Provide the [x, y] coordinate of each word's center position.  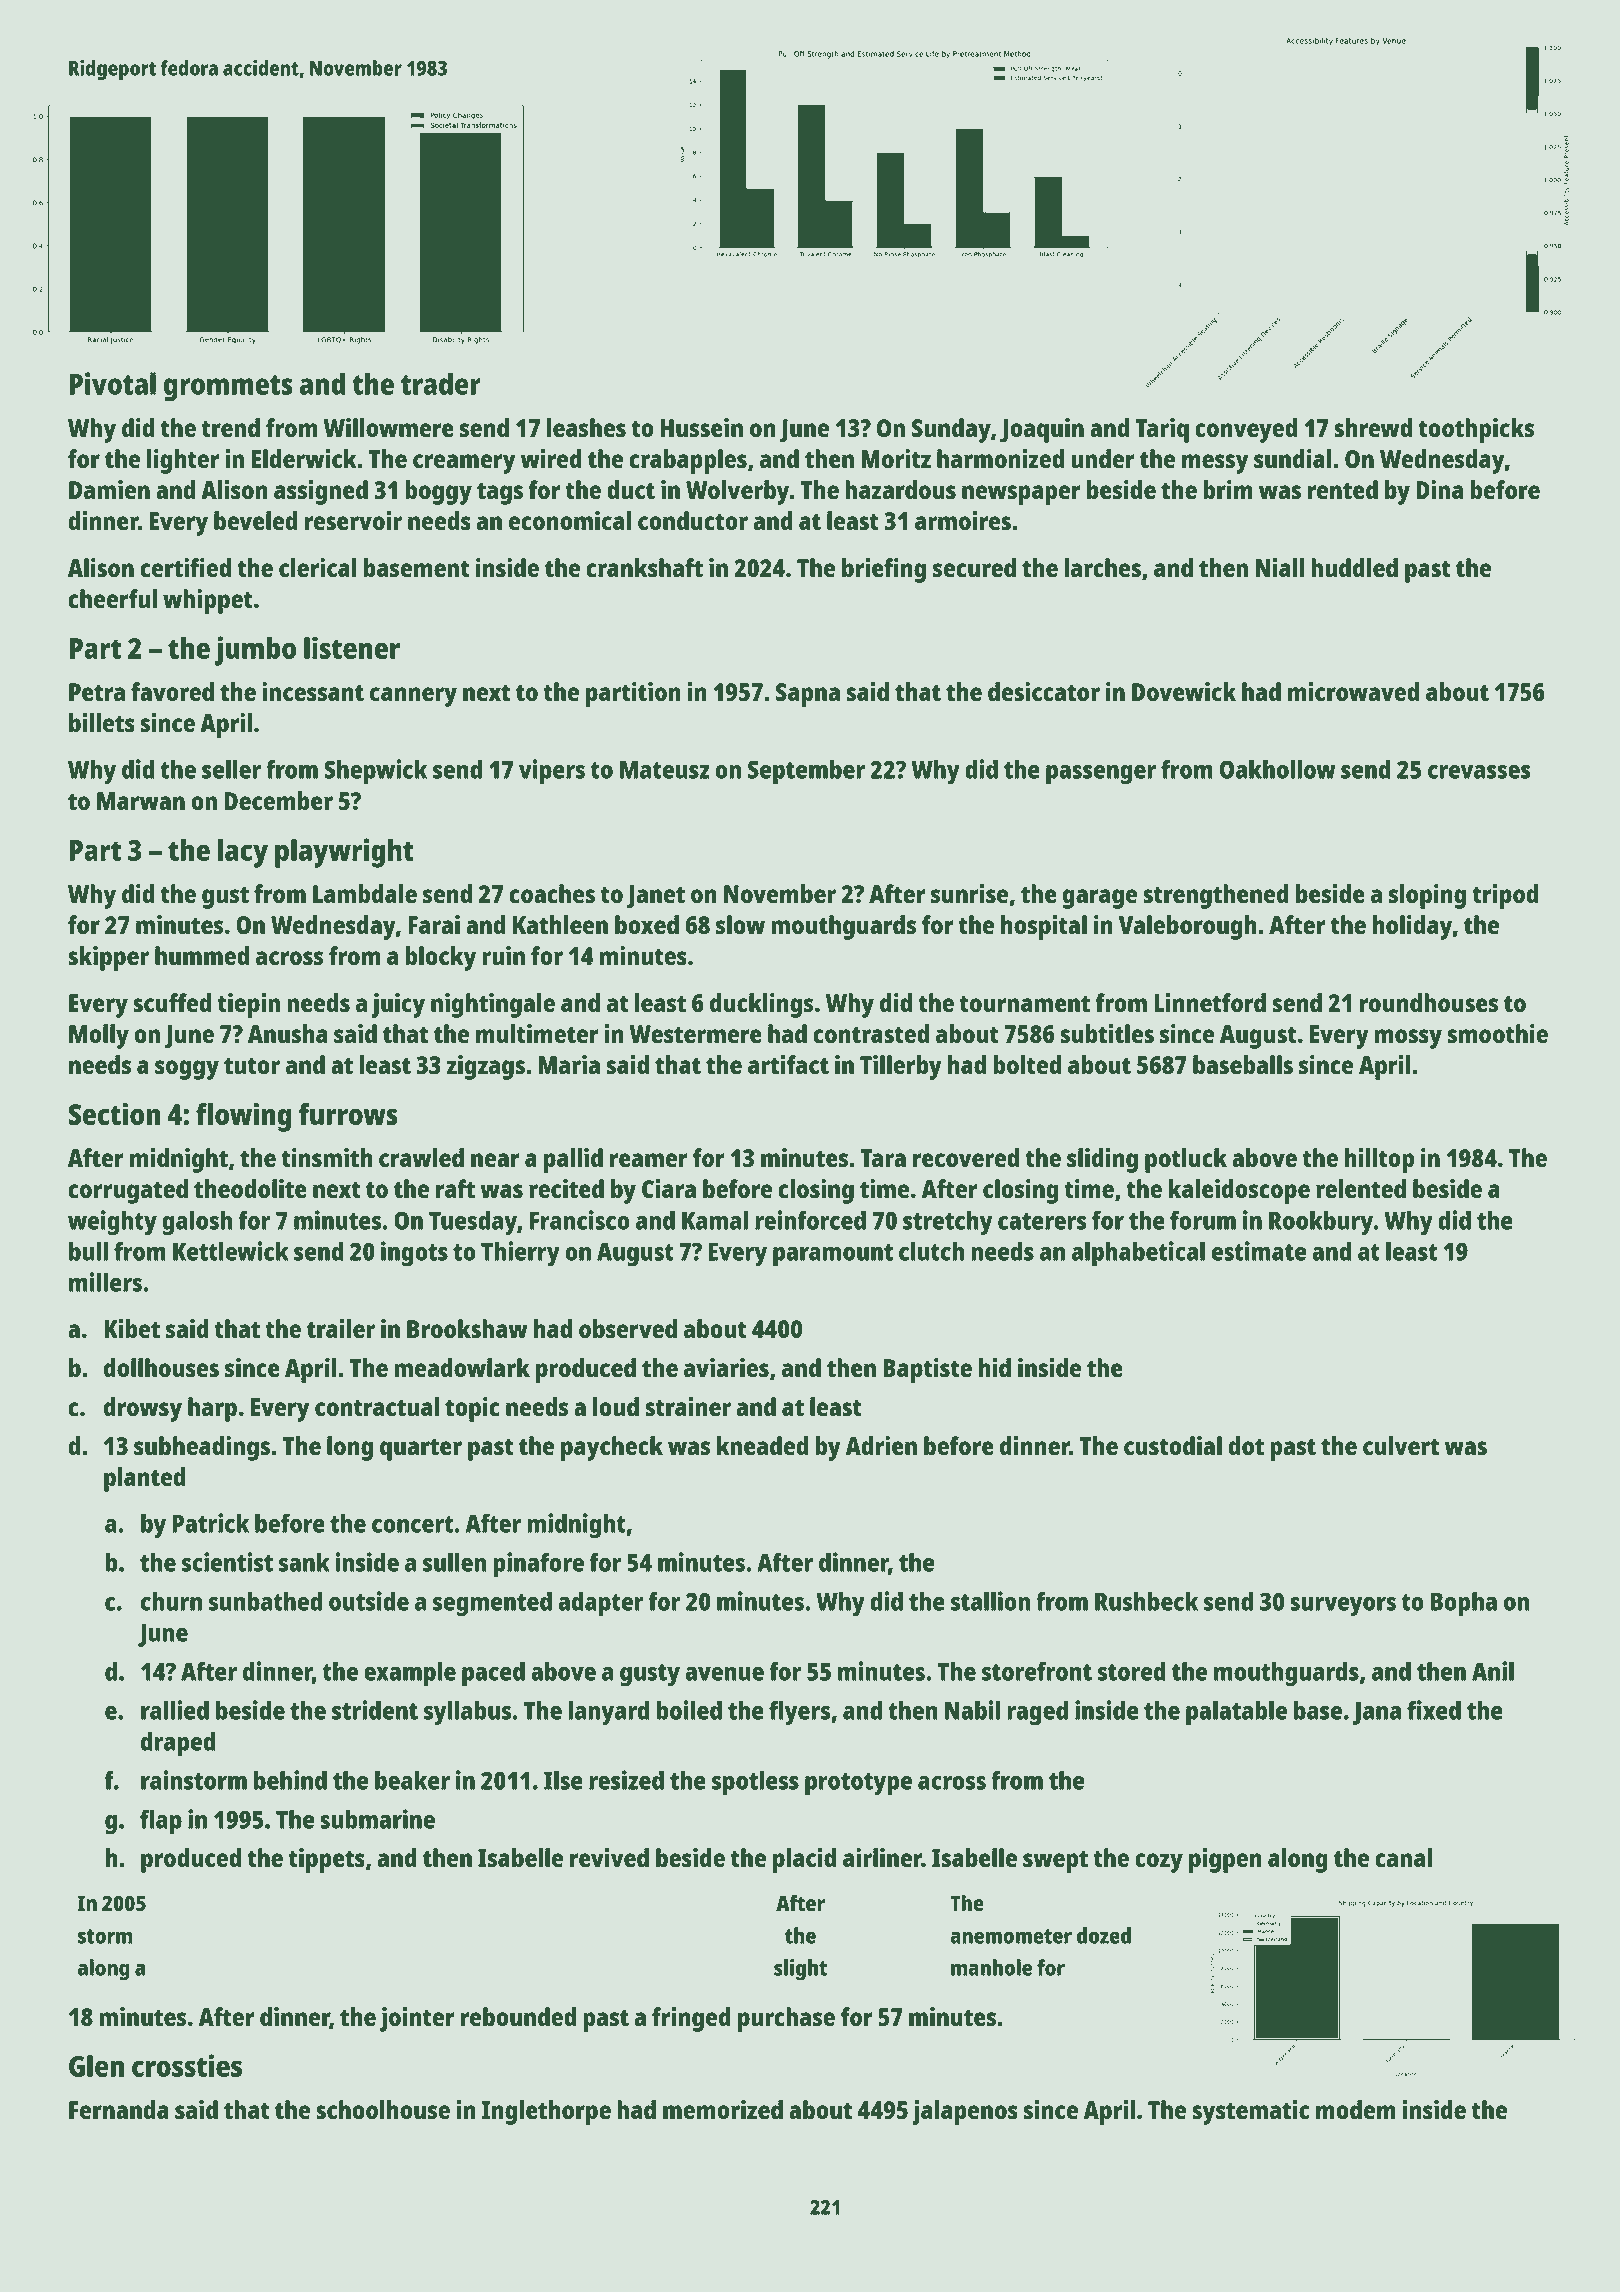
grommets [228, 388]
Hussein [701, 427]
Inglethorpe [546, 2112]
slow [740, 924]
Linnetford [1210, 1002]
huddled [1354, 567]
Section [114, 1113]
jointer [417, 2019]
